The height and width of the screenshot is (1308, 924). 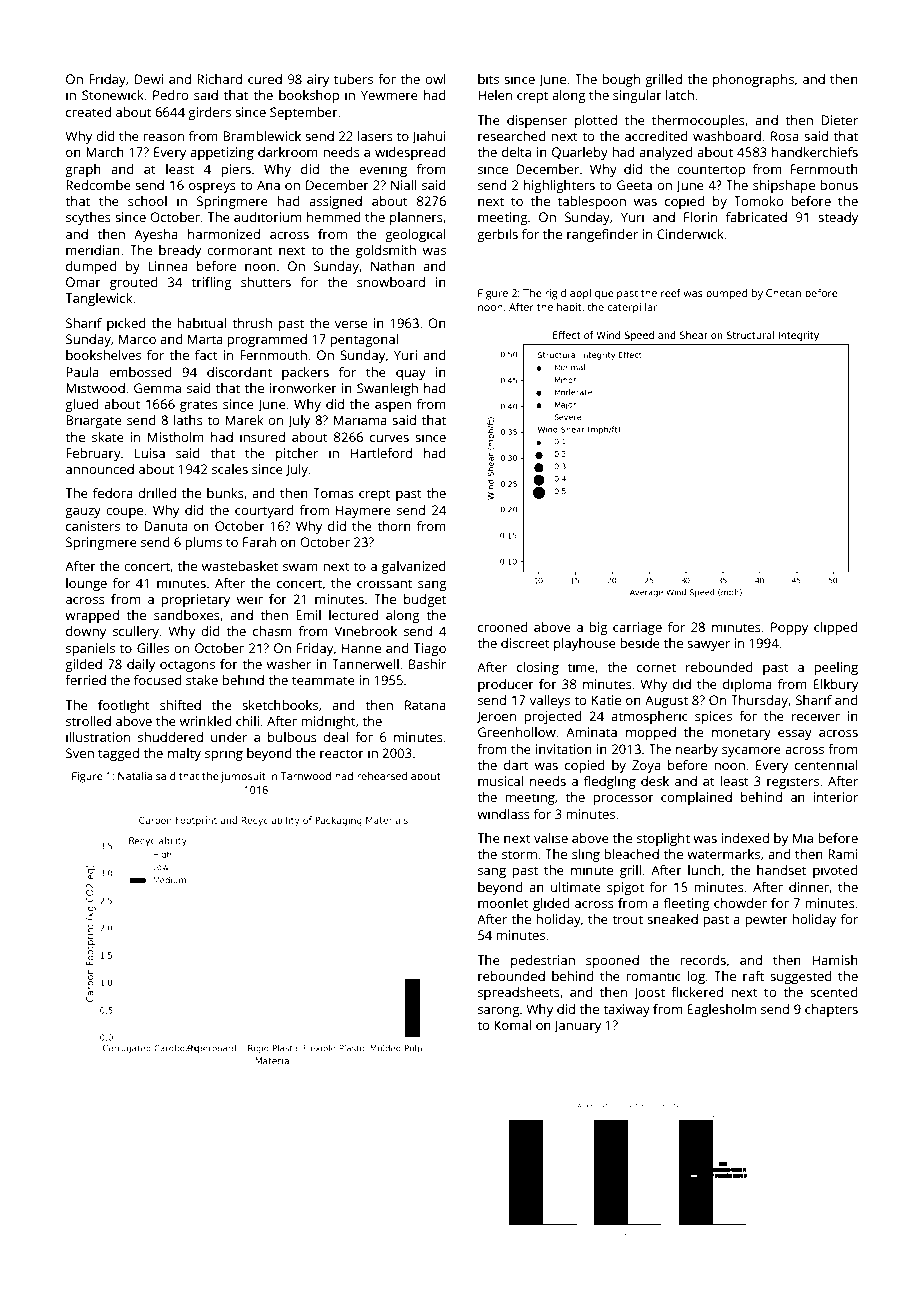 I want to click on reason, so click(x=163, y=137).
